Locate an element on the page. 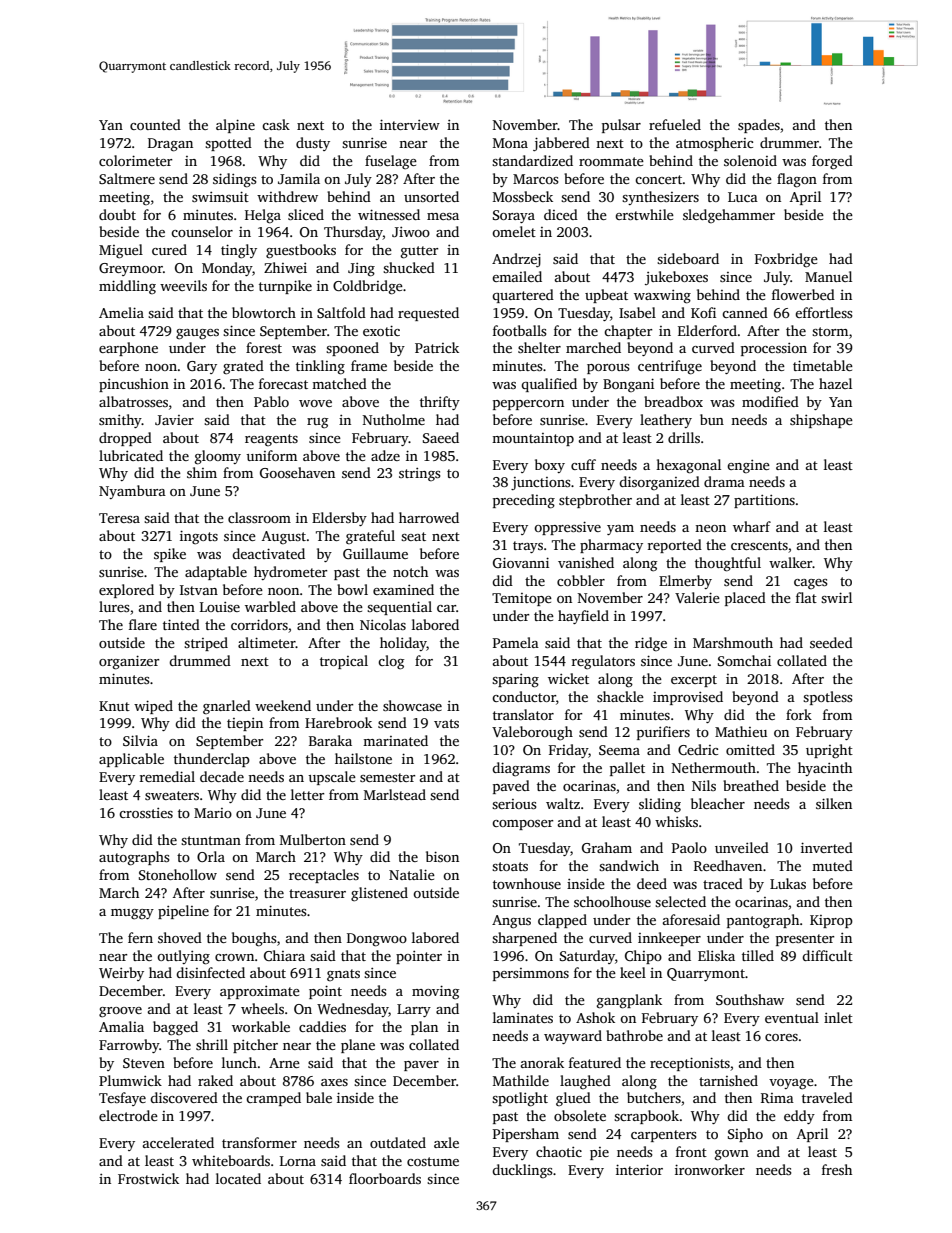 The width and height of the page is (952, 1233). sidings is located at coordinates (235, 180).
